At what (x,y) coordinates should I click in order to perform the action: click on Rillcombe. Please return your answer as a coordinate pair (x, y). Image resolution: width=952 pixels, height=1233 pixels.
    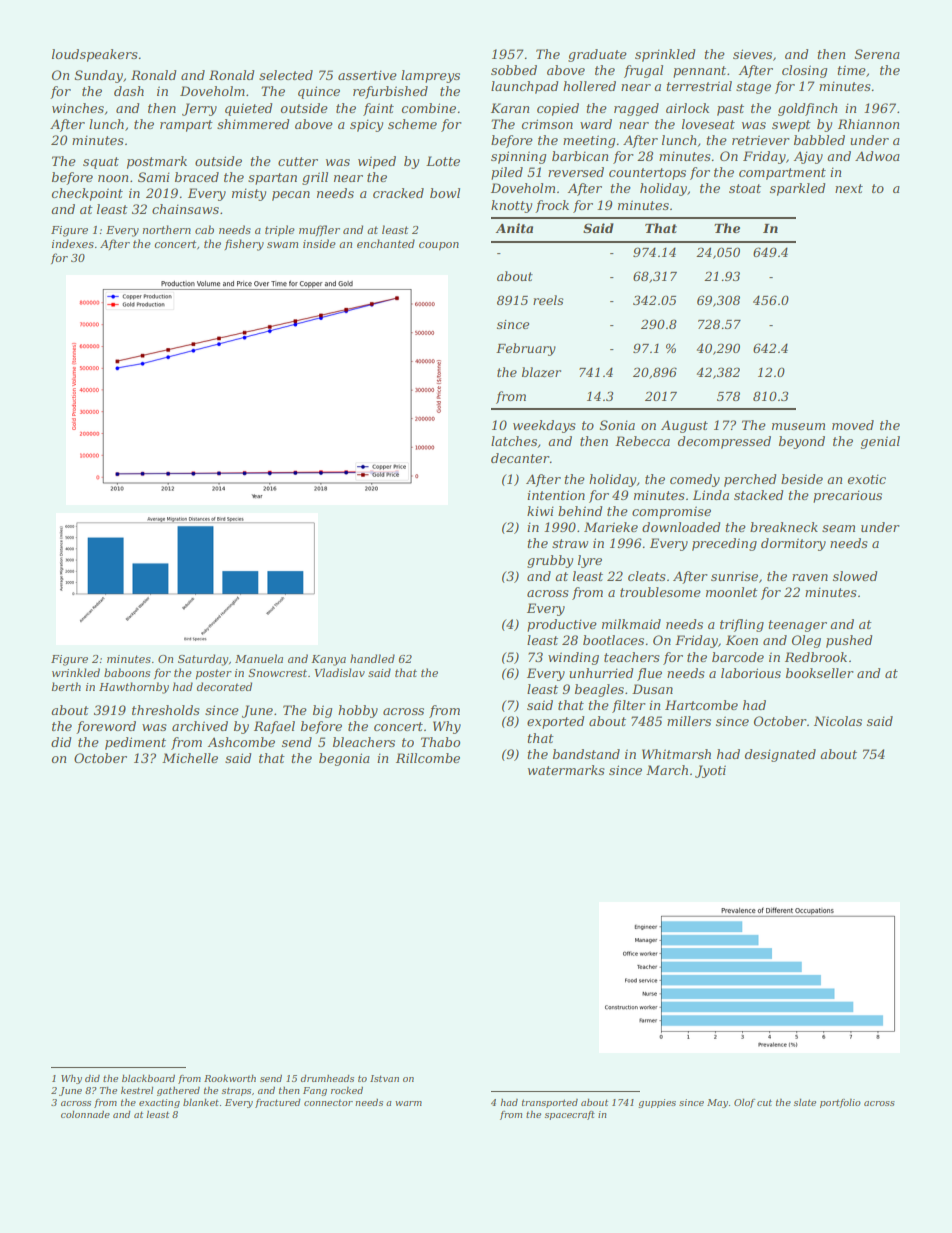
    Looking at the image, I should click on (428, 758).
